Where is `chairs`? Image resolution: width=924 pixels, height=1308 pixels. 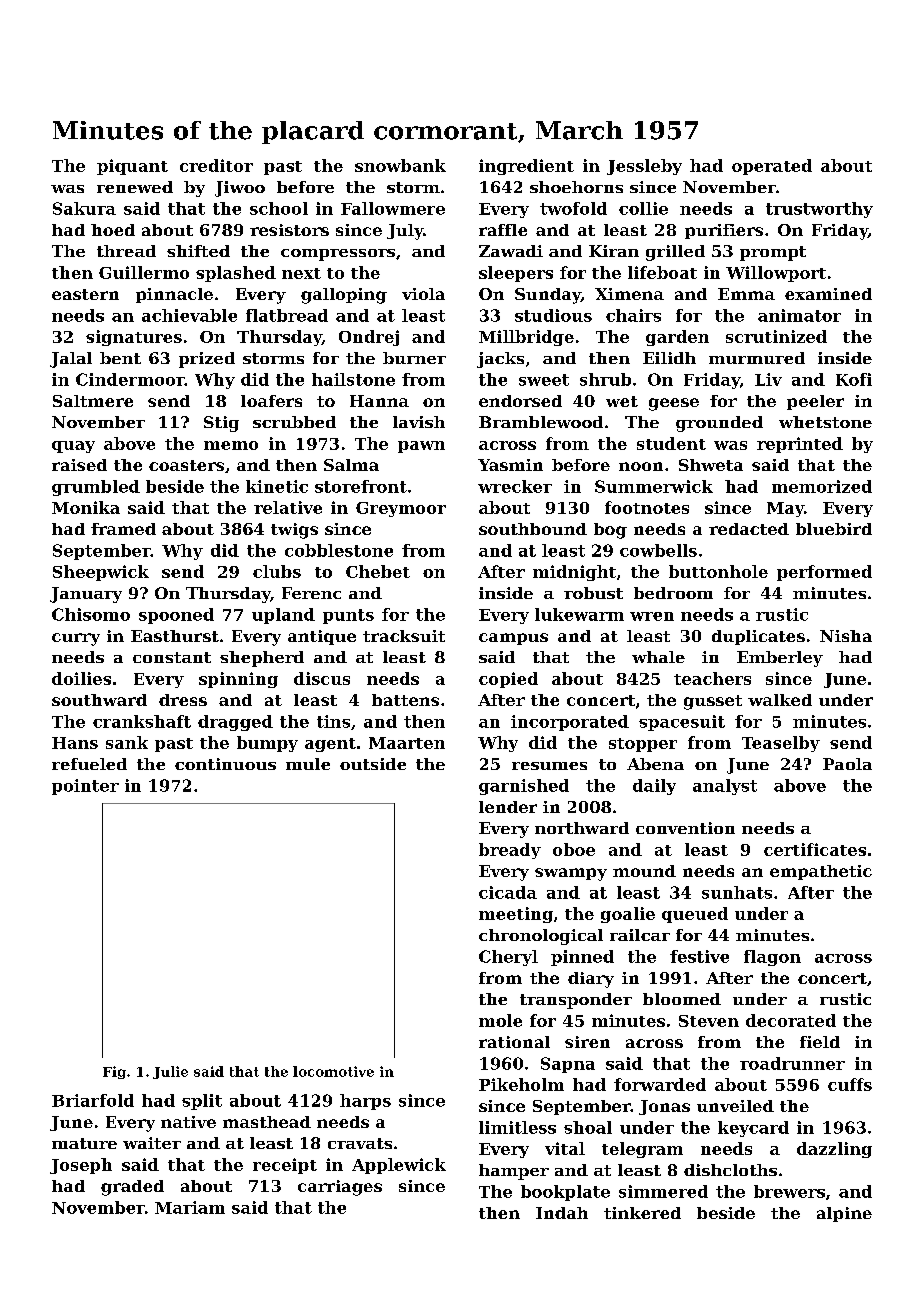 chairs is located at coordinates (633, 315).
